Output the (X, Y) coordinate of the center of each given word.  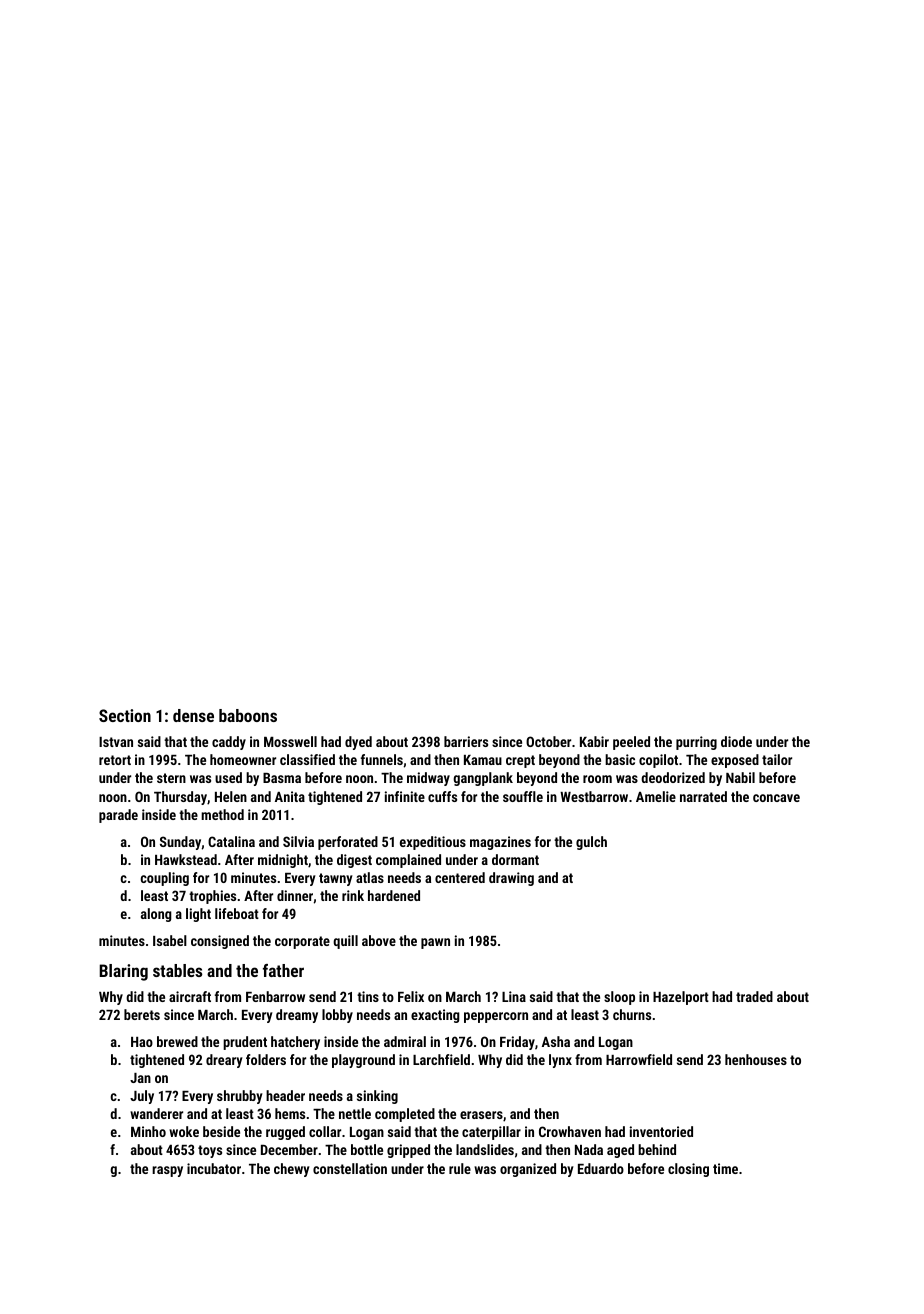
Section (125, 715)
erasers (481, 1115)
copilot (658, 761)
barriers (466, 741)
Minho (148, 1131)
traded (754, 996)
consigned (220, 942)
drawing (511, 879)
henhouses (756, 1059)
